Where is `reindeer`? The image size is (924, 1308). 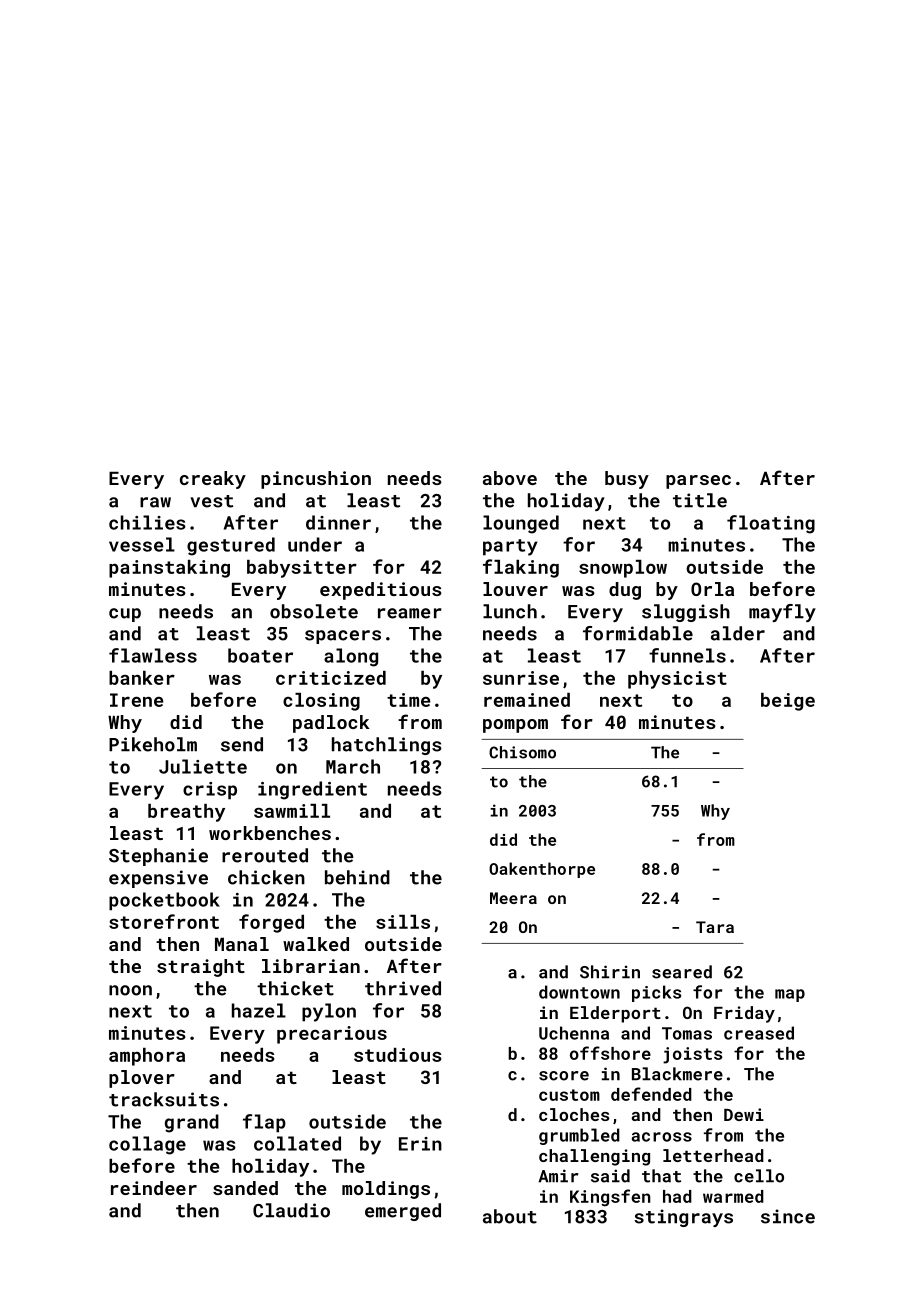
reindeer is located at coordinates (154, 1188).
